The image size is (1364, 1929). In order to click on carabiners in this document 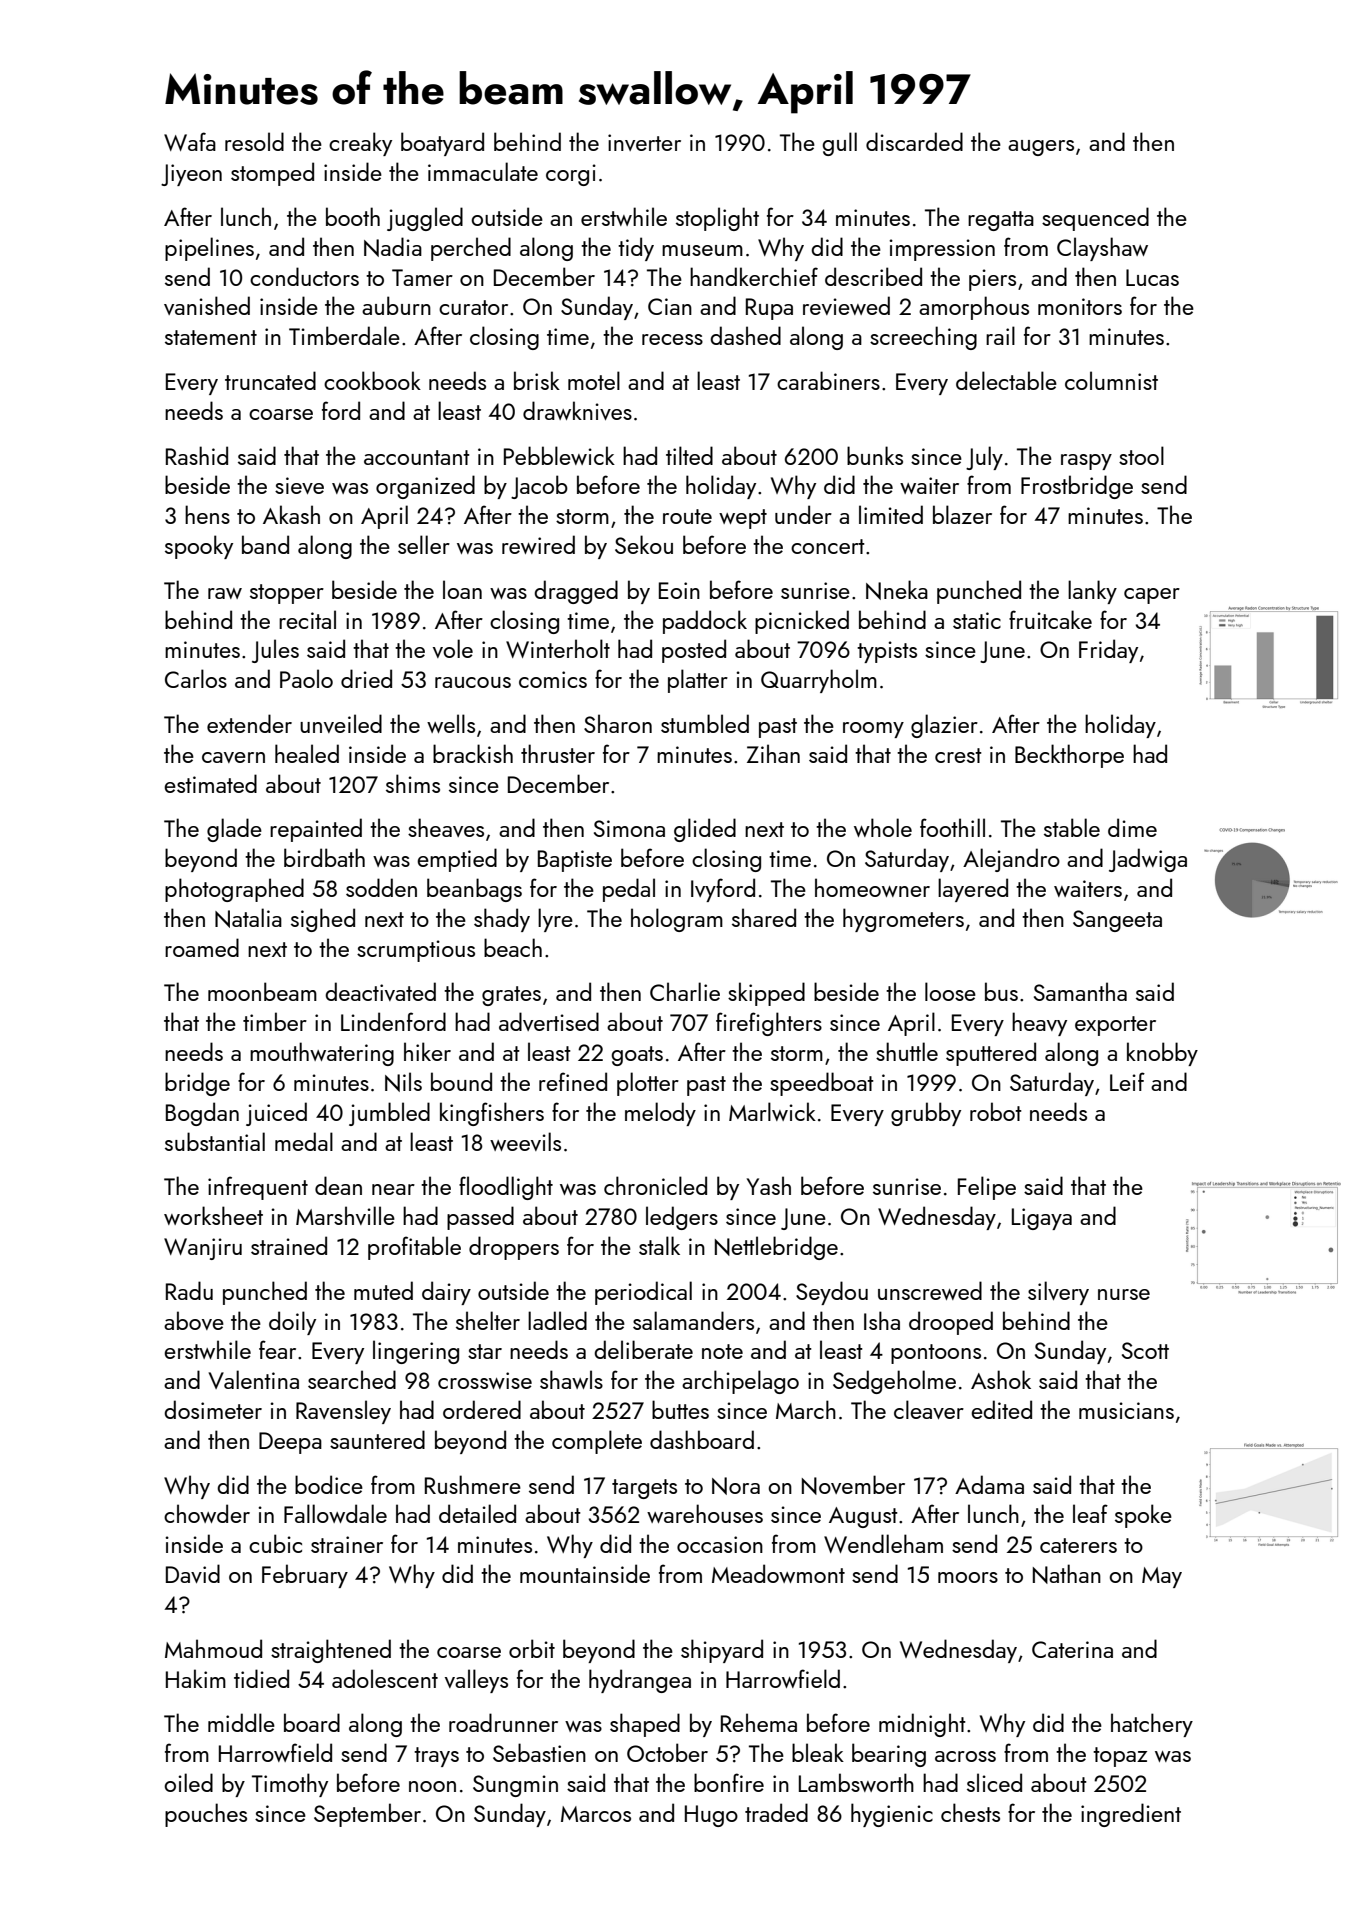, I will do `click(828, 380)`.
